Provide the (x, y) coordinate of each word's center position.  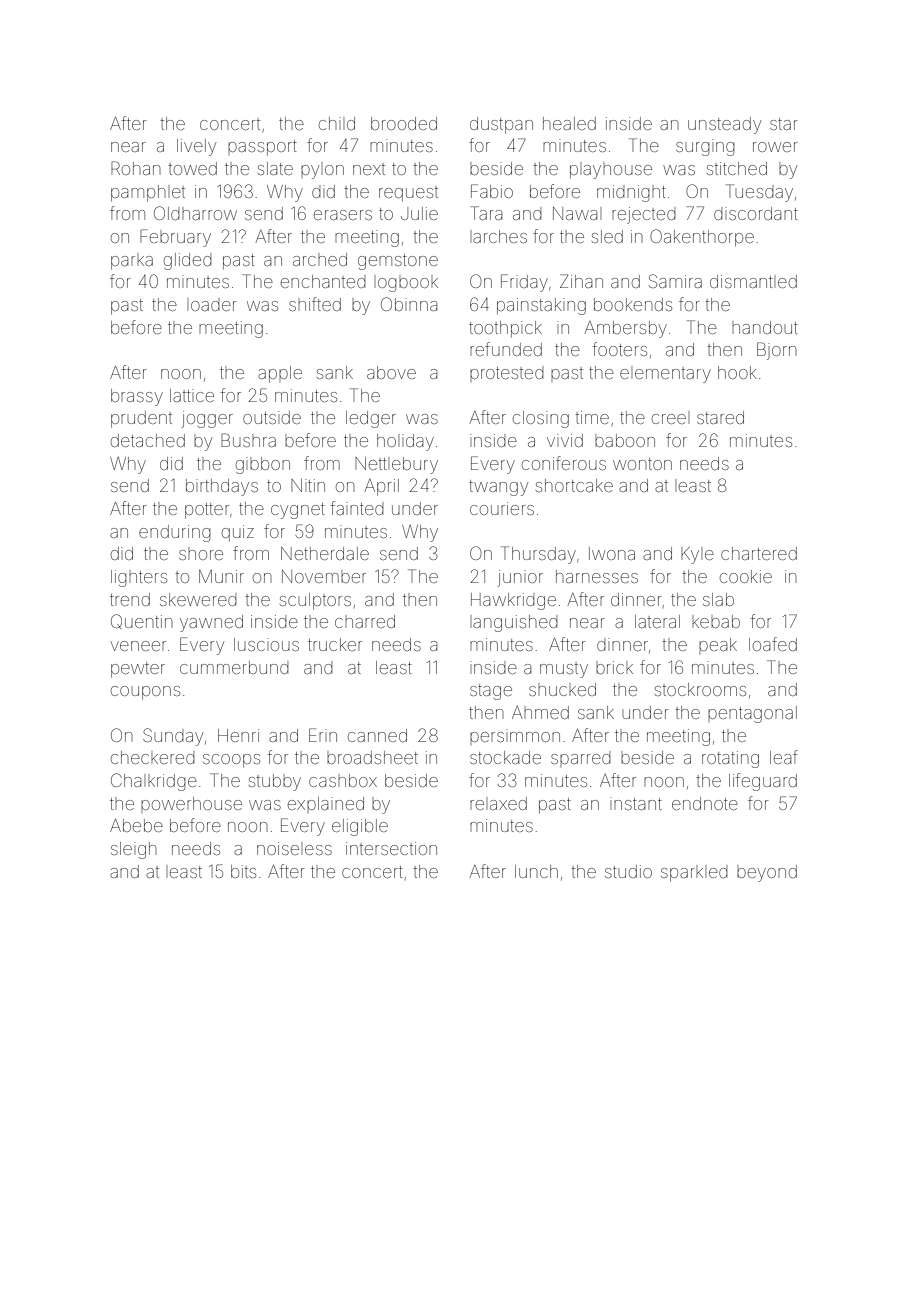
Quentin (141, 621)
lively (196, 147)
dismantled (753, 281)
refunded (506, 349)
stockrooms (700, 689)
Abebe (136, 825)
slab (718, 599)
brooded (404, 123)
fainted (357, 508)
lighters (139, 578)
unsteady (724, 125)
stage (491, 692)
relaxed (498, 803)
